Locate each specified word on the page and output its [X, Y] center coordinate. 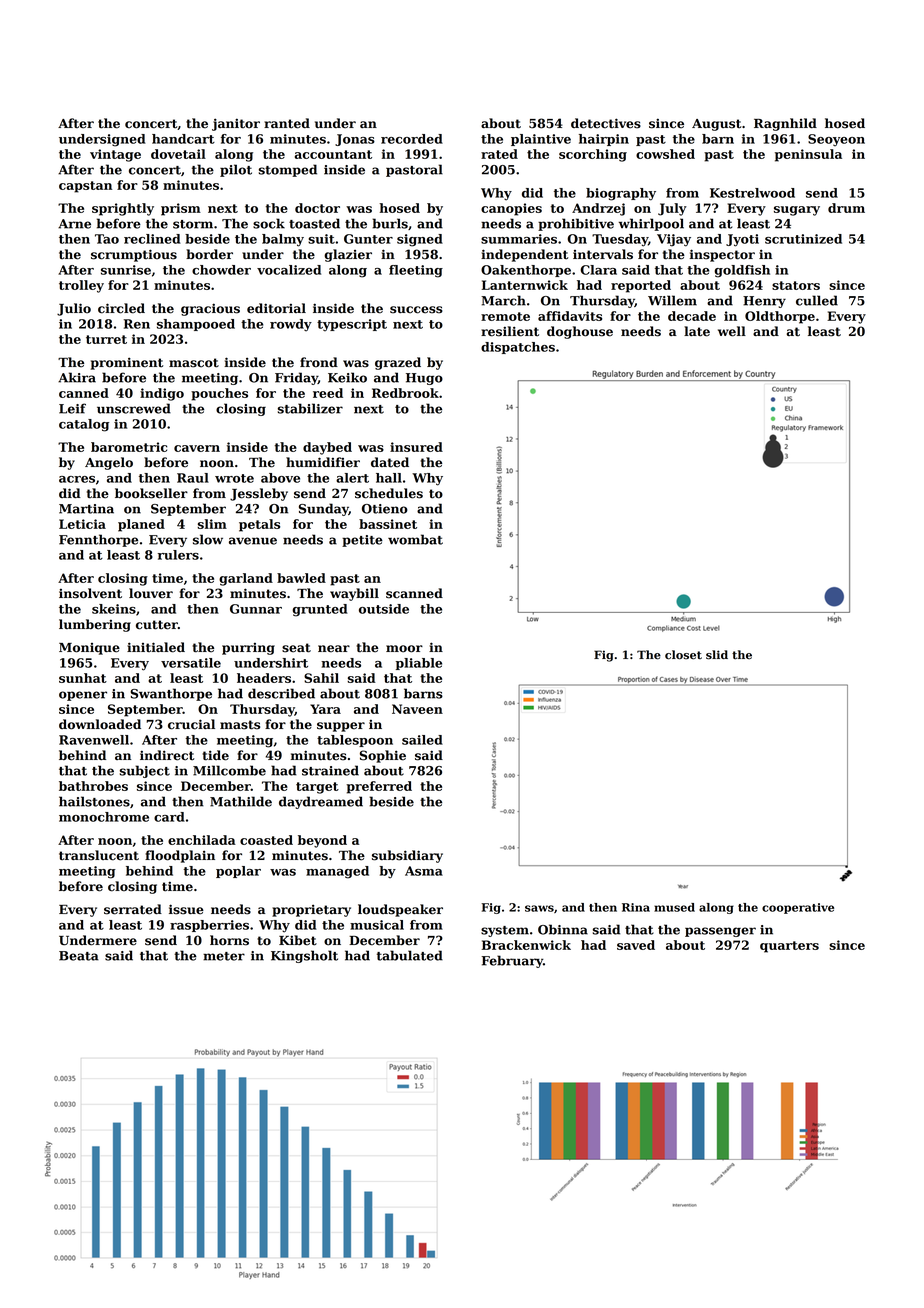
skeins [114, 609]
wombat [415, 539]
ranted [287, 123]
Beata [79, 956]
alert [352, 478]
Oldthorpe [780, 317]
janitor [236, 124]
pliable [419, 664]
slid [717, 655]
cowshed [665, 154]
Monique [89, 649]
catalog [84, 425]
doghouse [580, 332]
